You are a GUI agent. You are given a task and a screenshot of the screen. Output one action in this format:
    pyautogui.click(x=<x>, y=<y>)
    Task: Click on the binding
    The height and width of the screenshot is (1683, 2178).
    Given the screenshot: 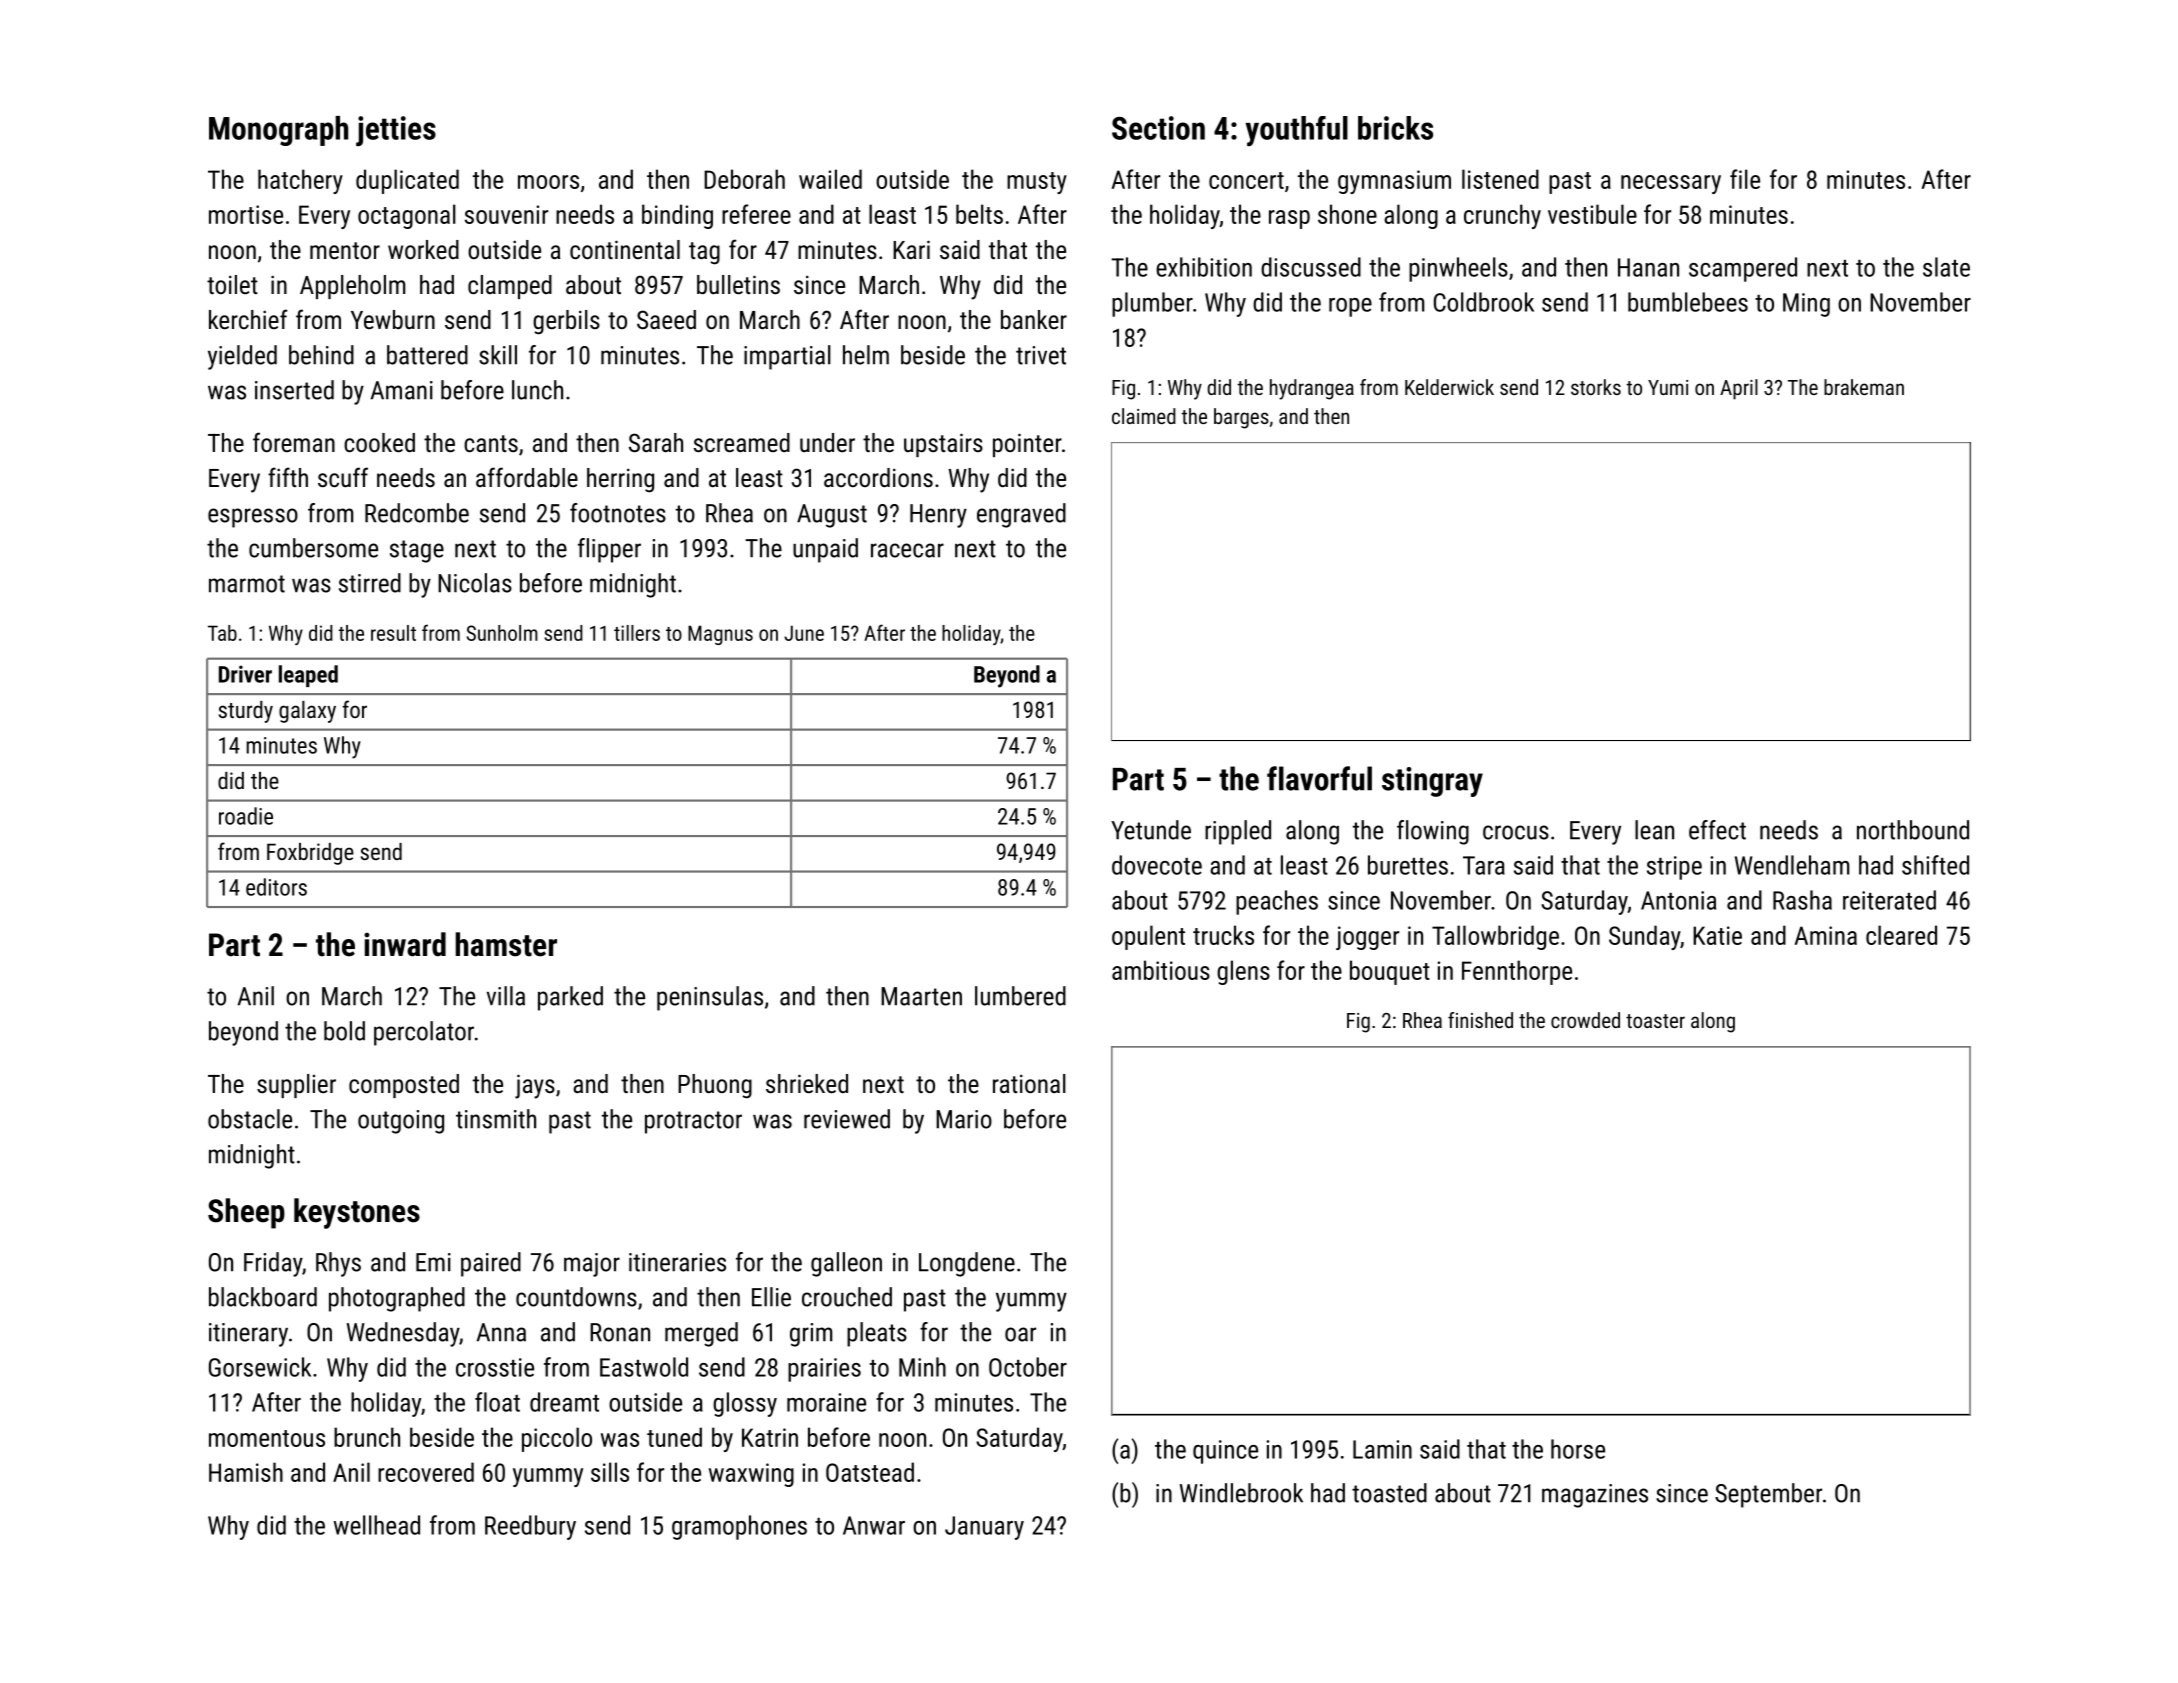 What is the action you would take?
    pyautogui.click(x=677, y=216)
